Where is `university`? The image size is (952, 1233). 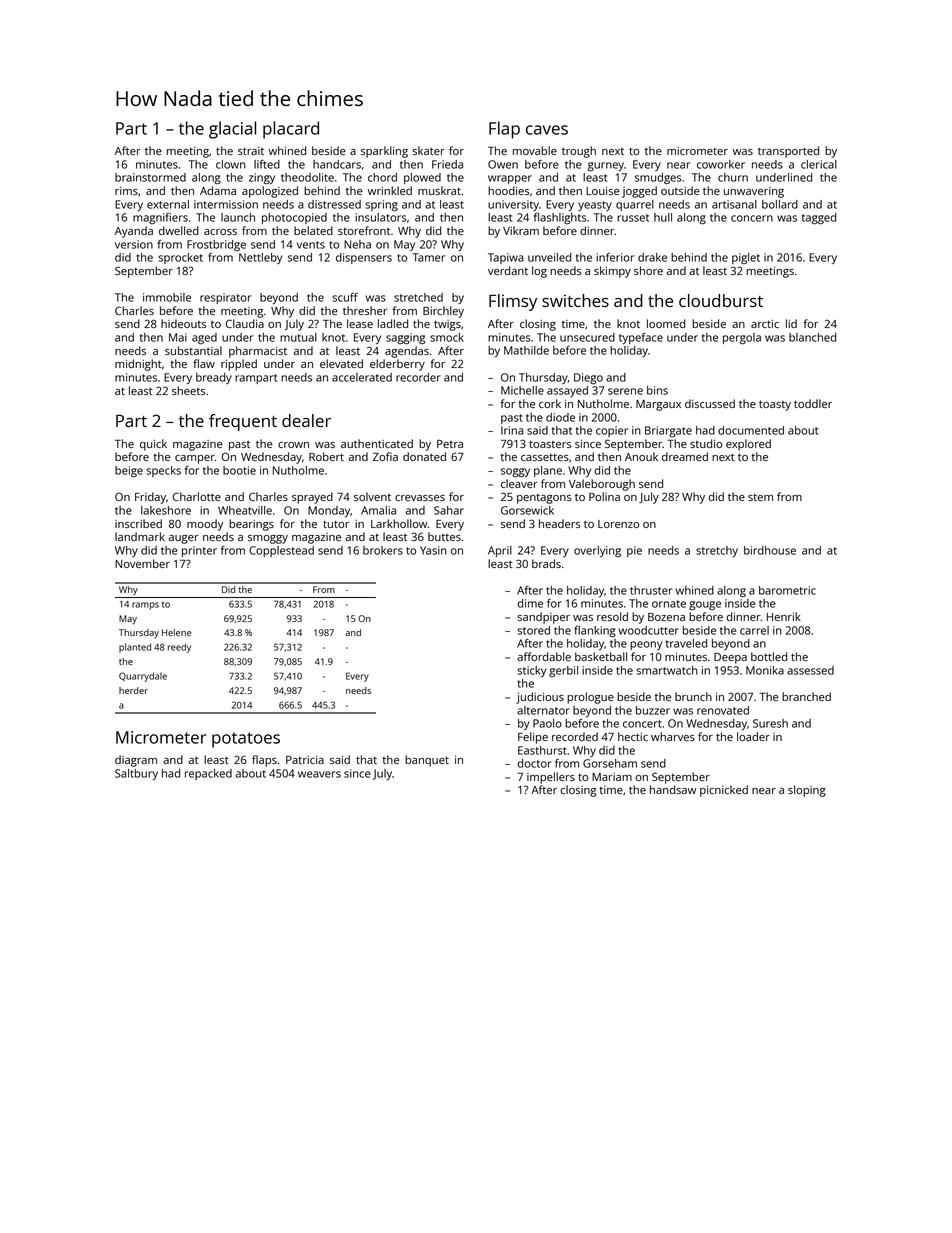
university is located at coordinates (513, 205).
